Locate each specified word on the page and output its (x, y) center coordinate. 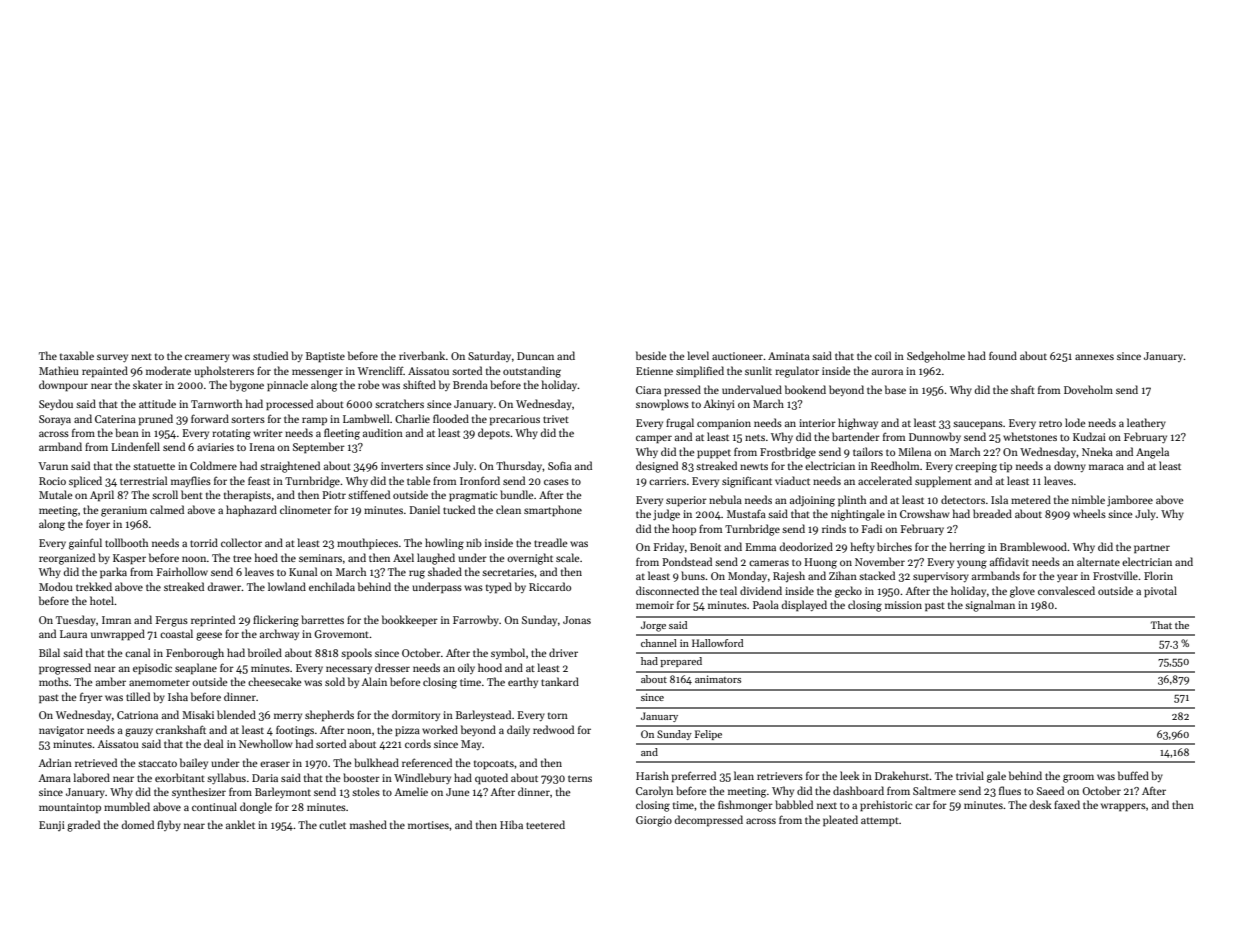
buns (693, 575)
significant (747, 482)
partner (1152, 549)
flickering (276, 621)
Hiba (511, 824)
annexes (1094, 357)
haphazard (251, 511)
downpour (63, 386)
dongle (256, 808)
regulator (797, 372)
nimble (1088, 499)
